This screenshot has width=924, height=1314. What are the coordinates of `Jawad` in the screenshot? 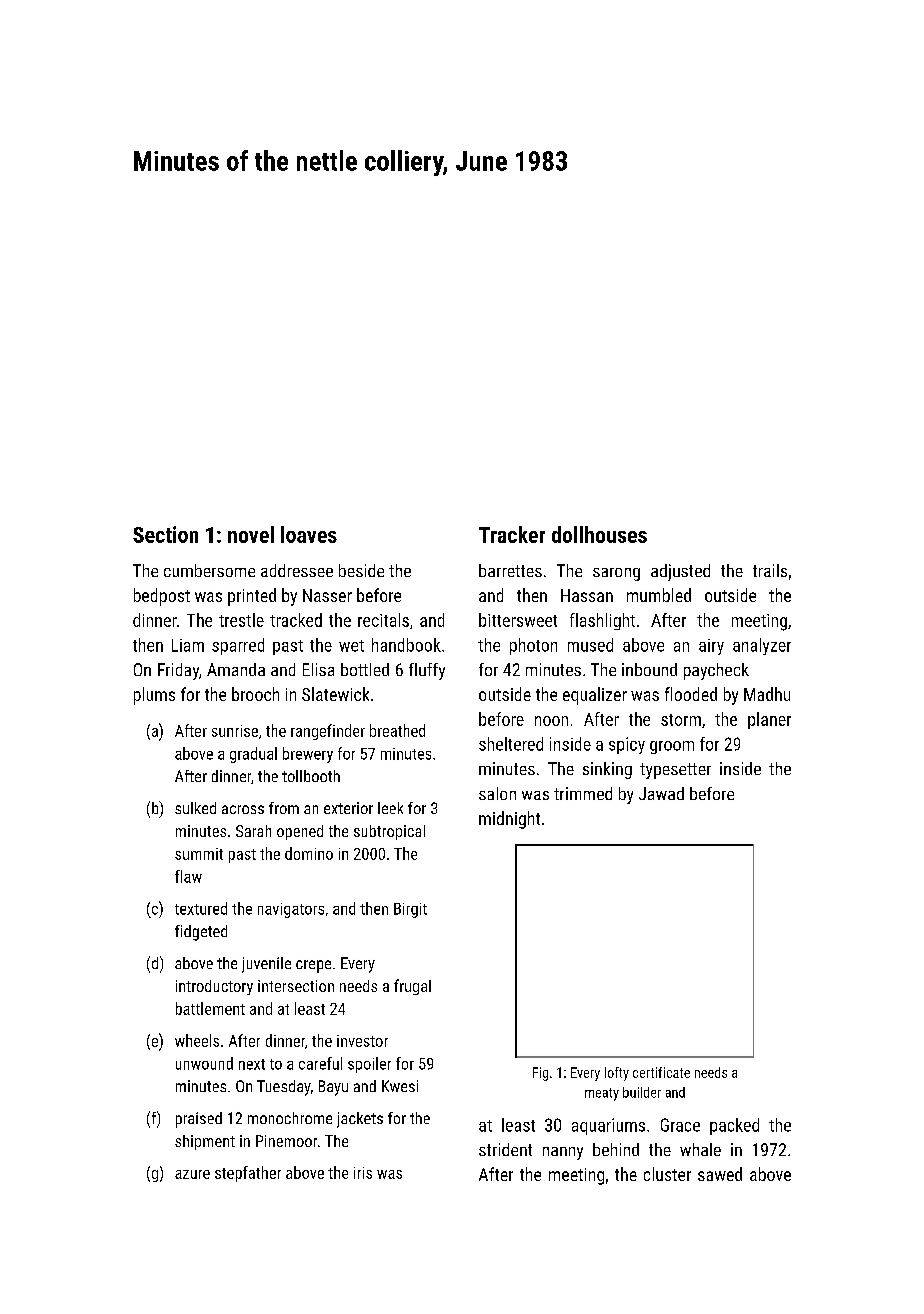 It's located at (661, 793).
